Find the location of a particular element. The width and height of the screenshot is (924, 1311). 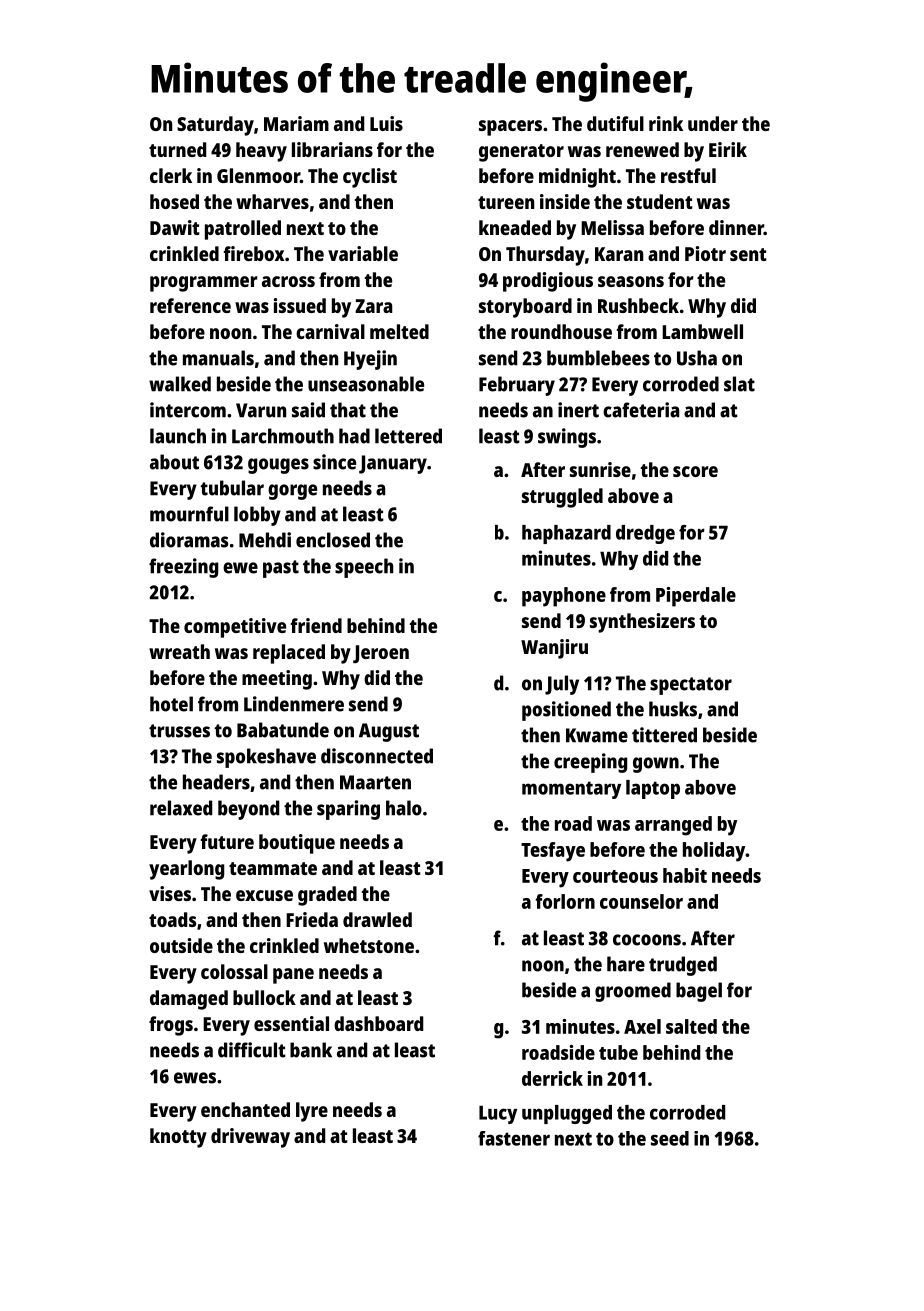

Lucy is located at coordinates (498, 1114).
